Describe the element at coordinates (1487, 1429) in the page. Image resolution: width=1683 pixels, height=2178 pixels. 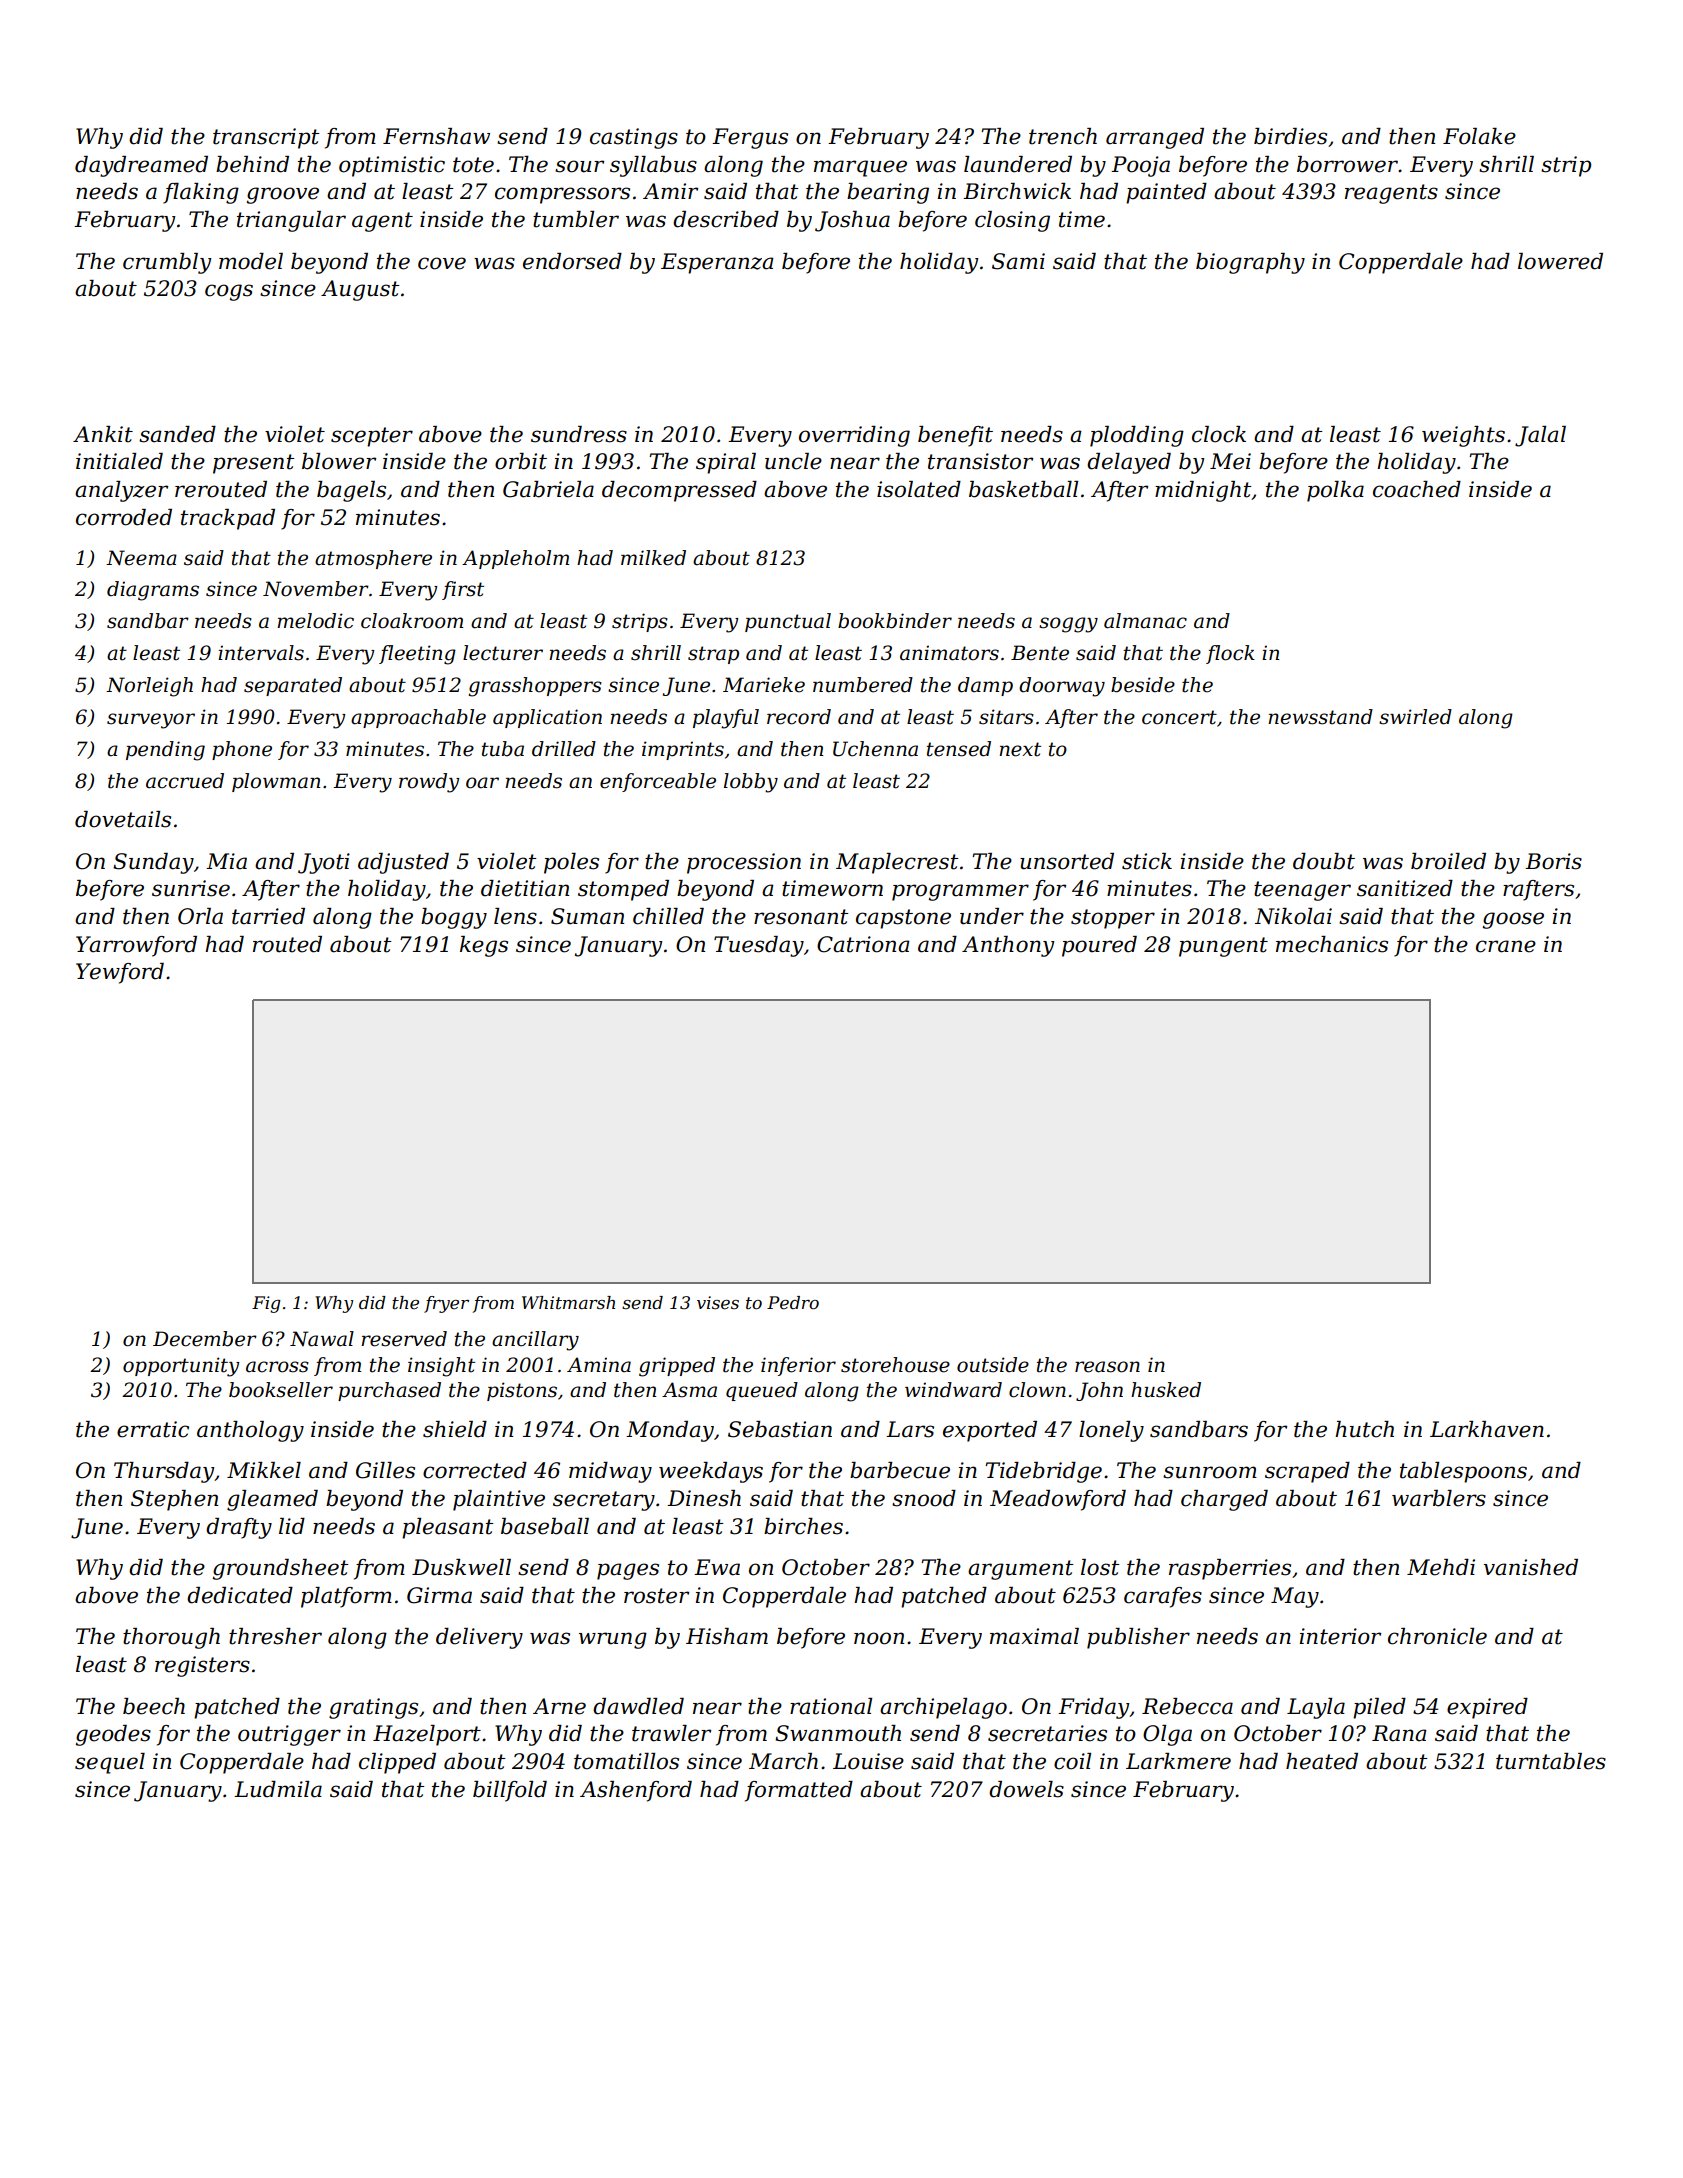
I see `Larkhaven` at that location.
